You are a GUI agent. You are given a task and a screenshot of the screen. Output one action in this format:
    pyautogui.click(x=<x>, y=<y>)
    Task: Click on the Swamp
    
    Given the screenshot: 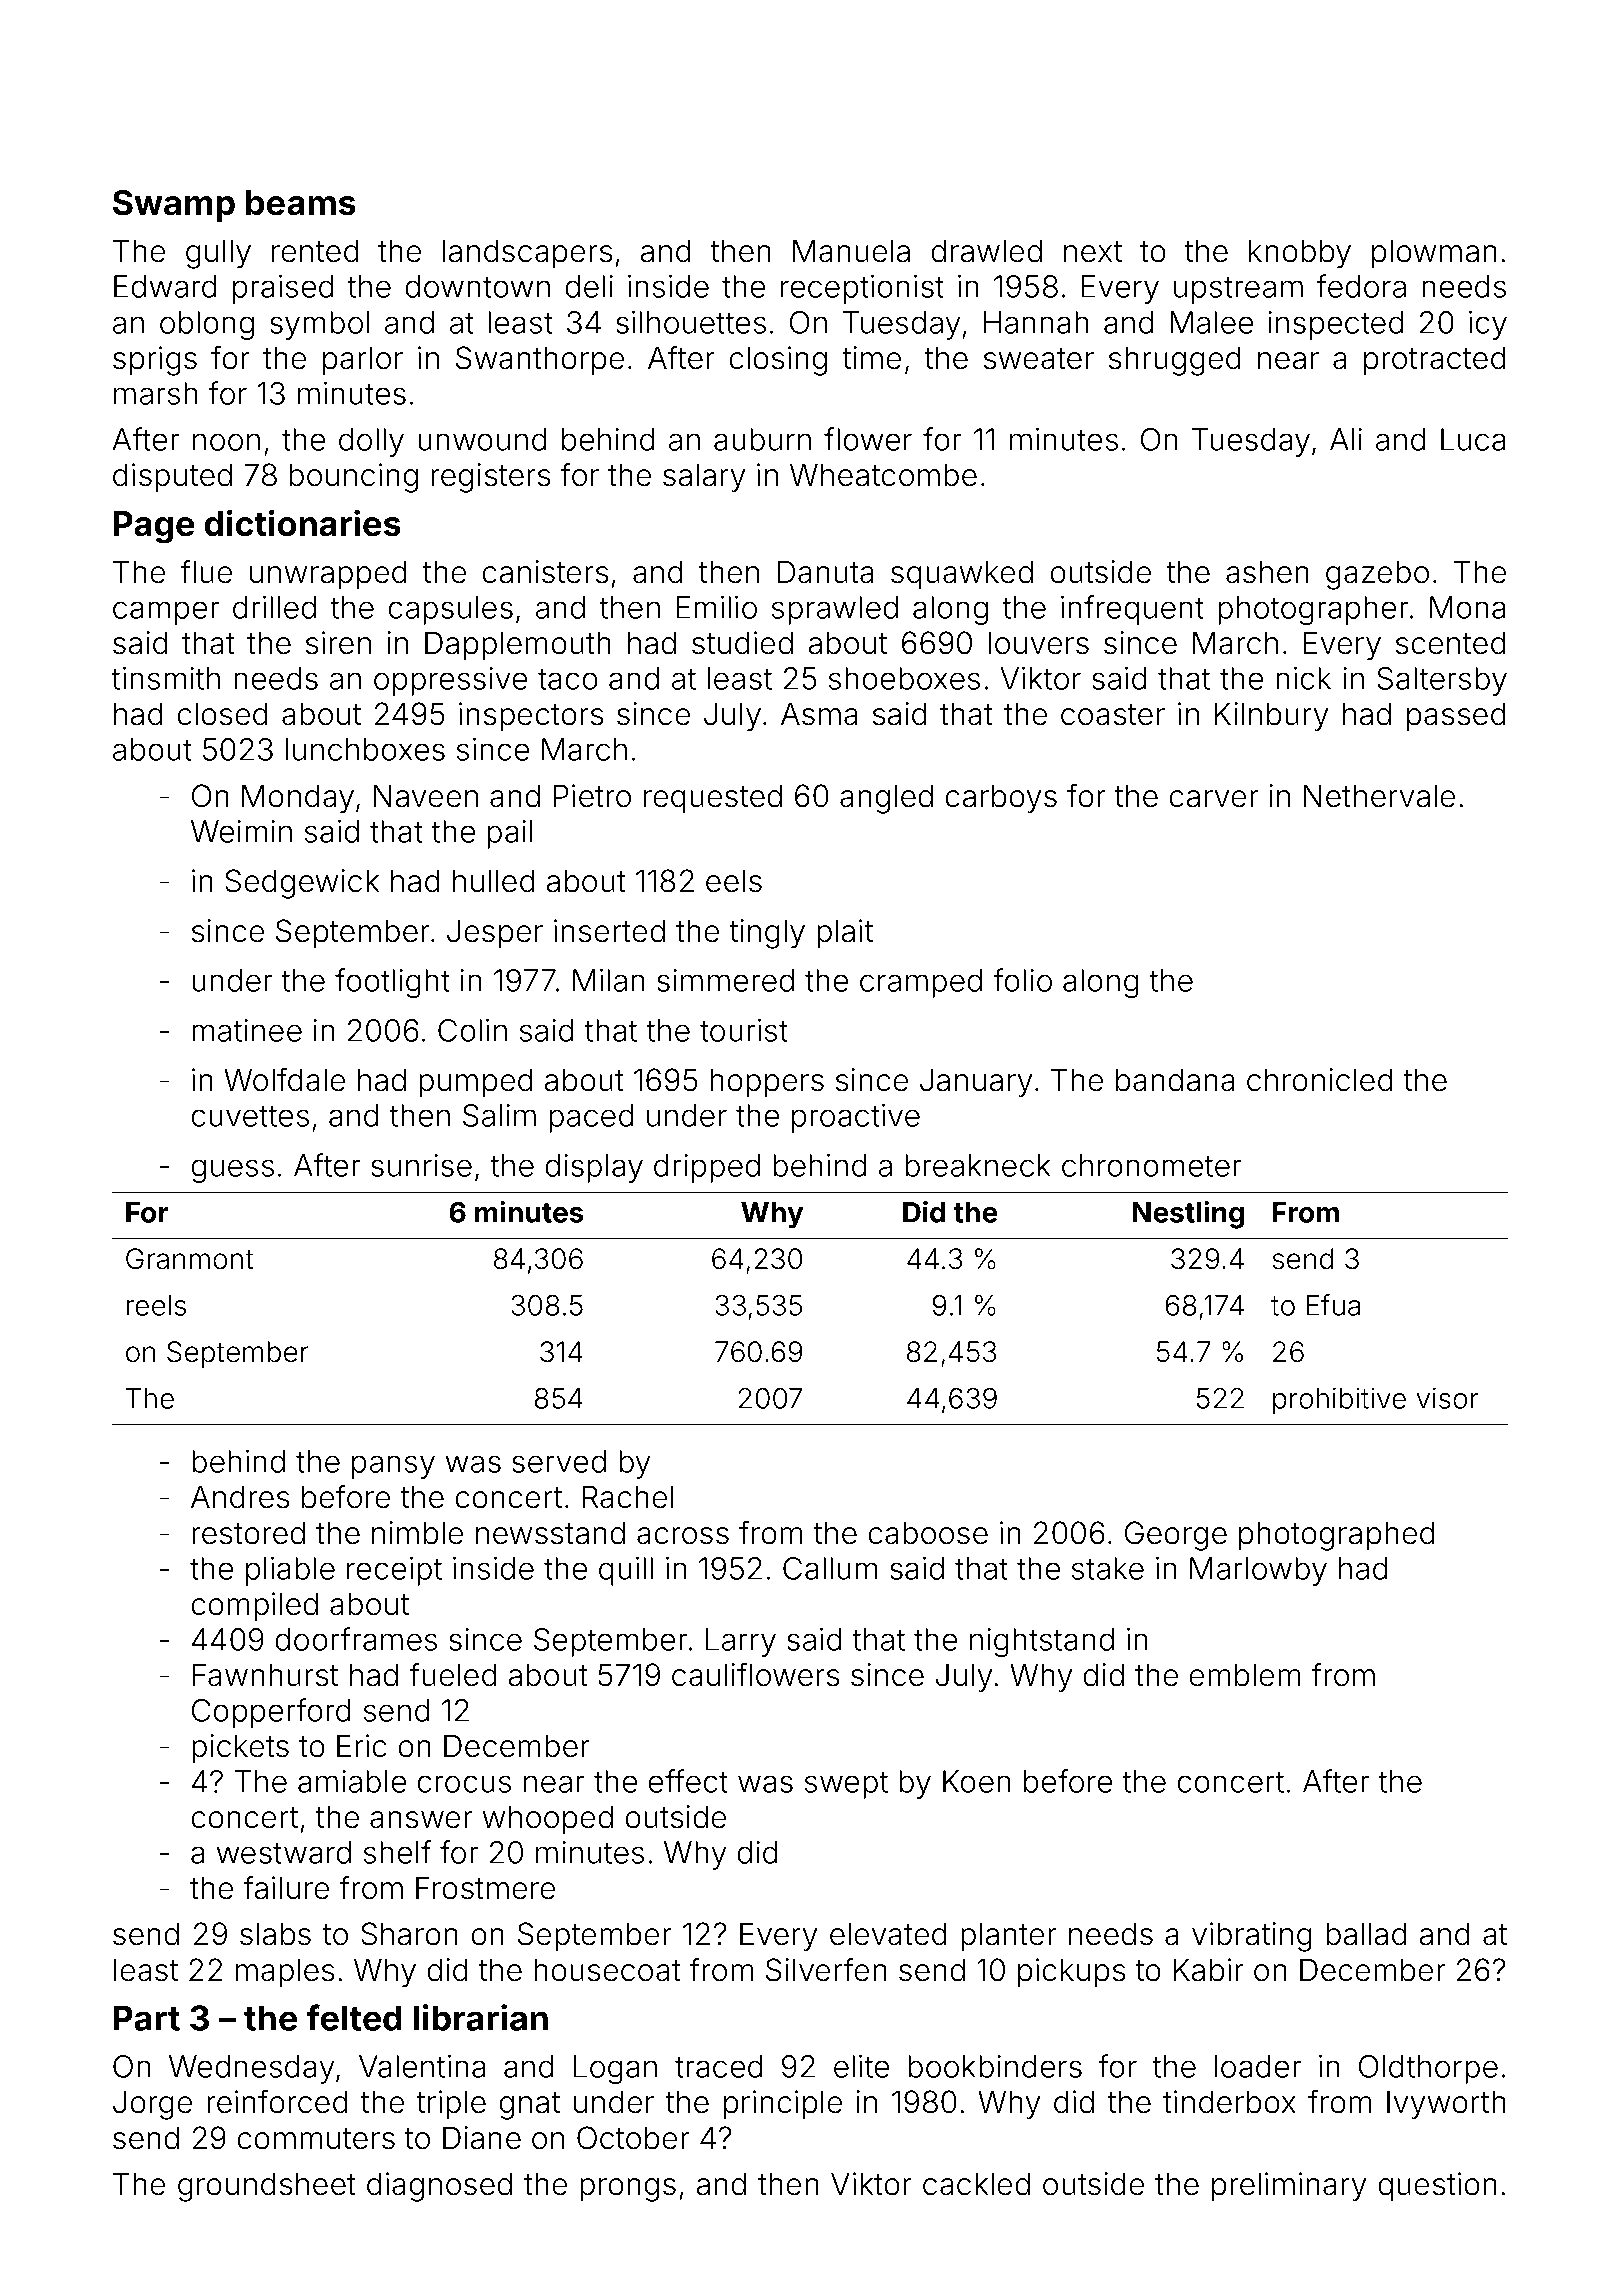 What is the action you would take?
    pyautogui.click(x=174, y=205)
